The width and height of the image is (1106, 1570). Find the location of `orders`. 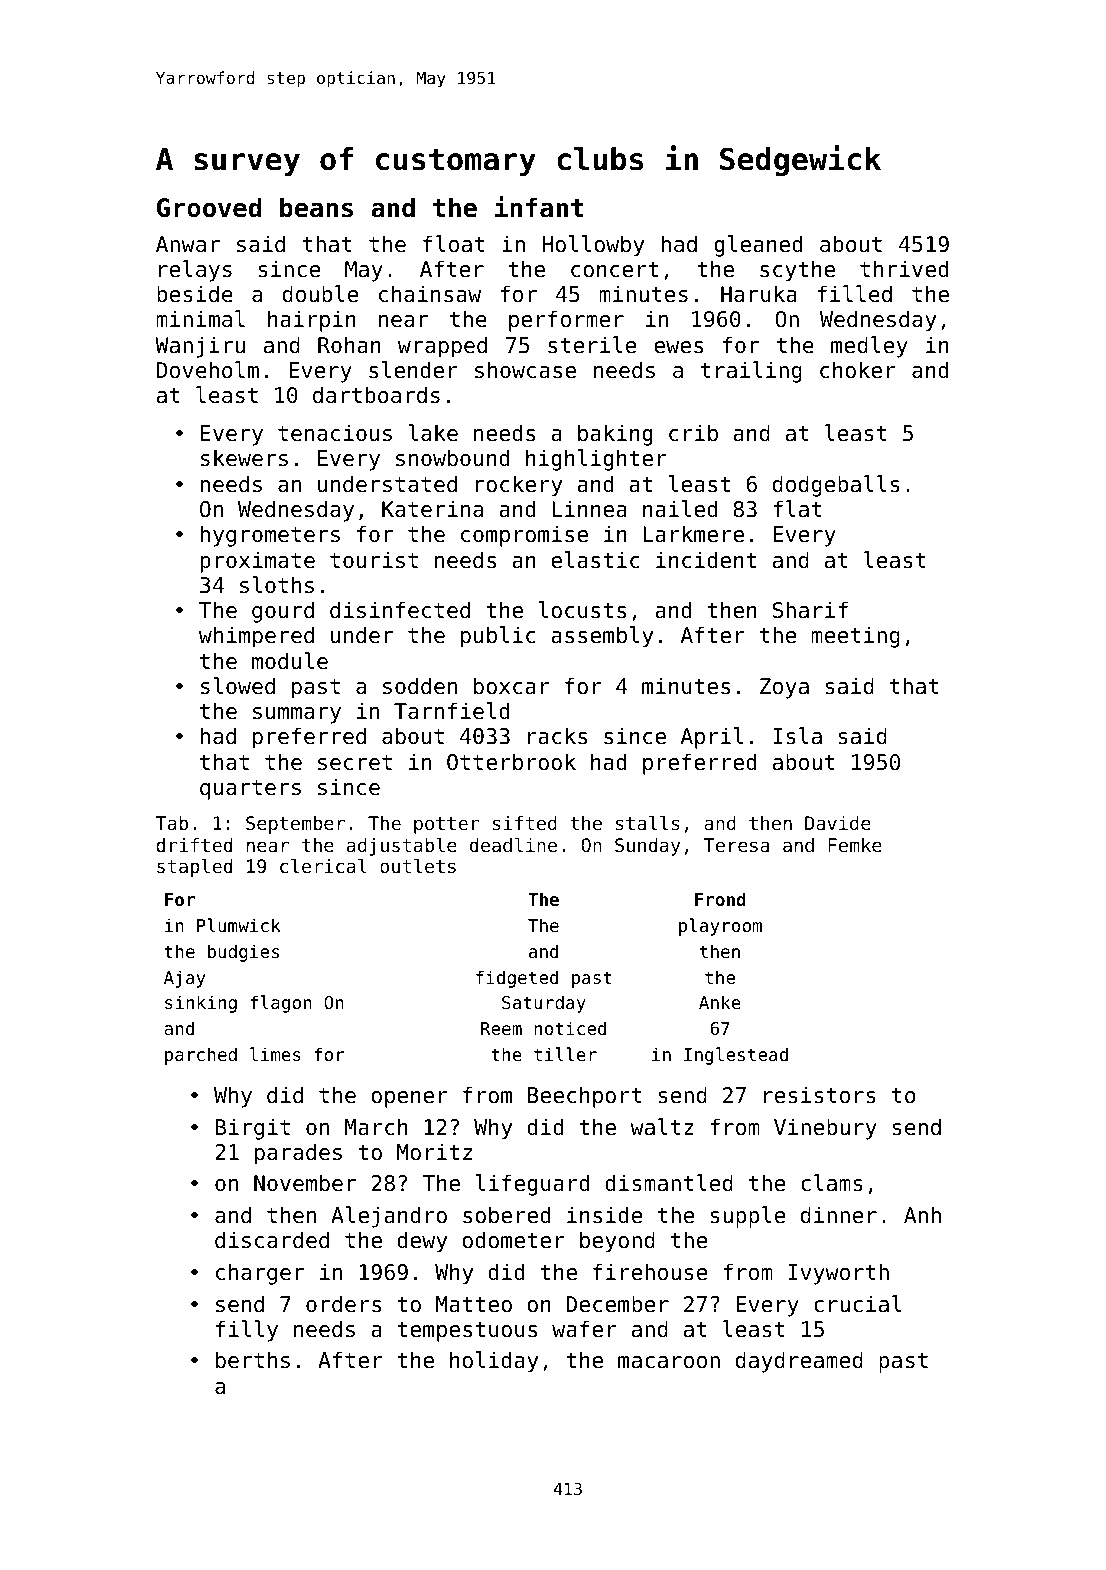

orders is located at coordinates (343, 1304).
